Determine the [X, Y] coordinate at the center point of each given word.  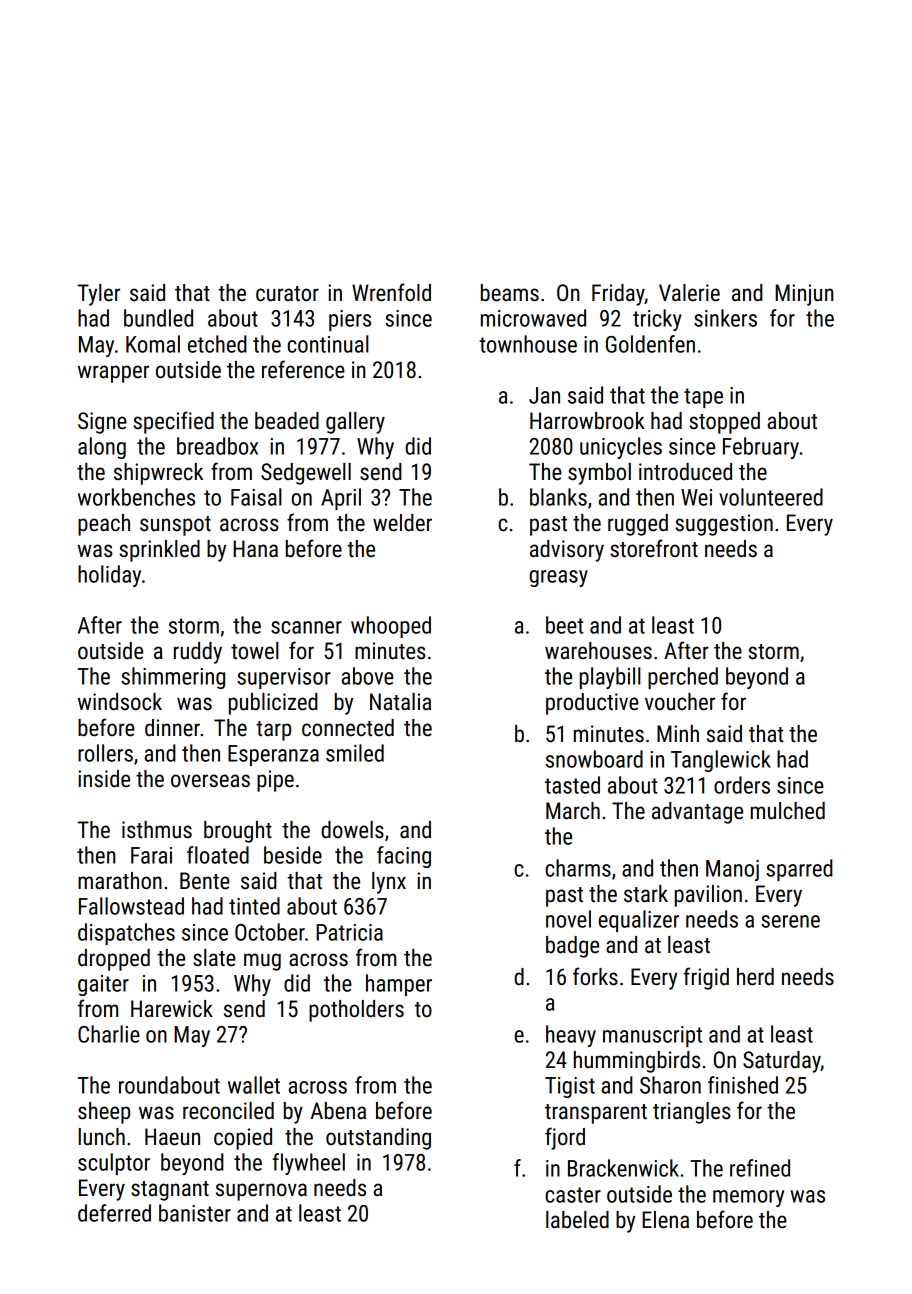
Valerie [689, 293]
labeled [577, 1220]
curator [287, 294]
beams [510, 293]
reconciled [228, 1111]
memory [748, 1198]
